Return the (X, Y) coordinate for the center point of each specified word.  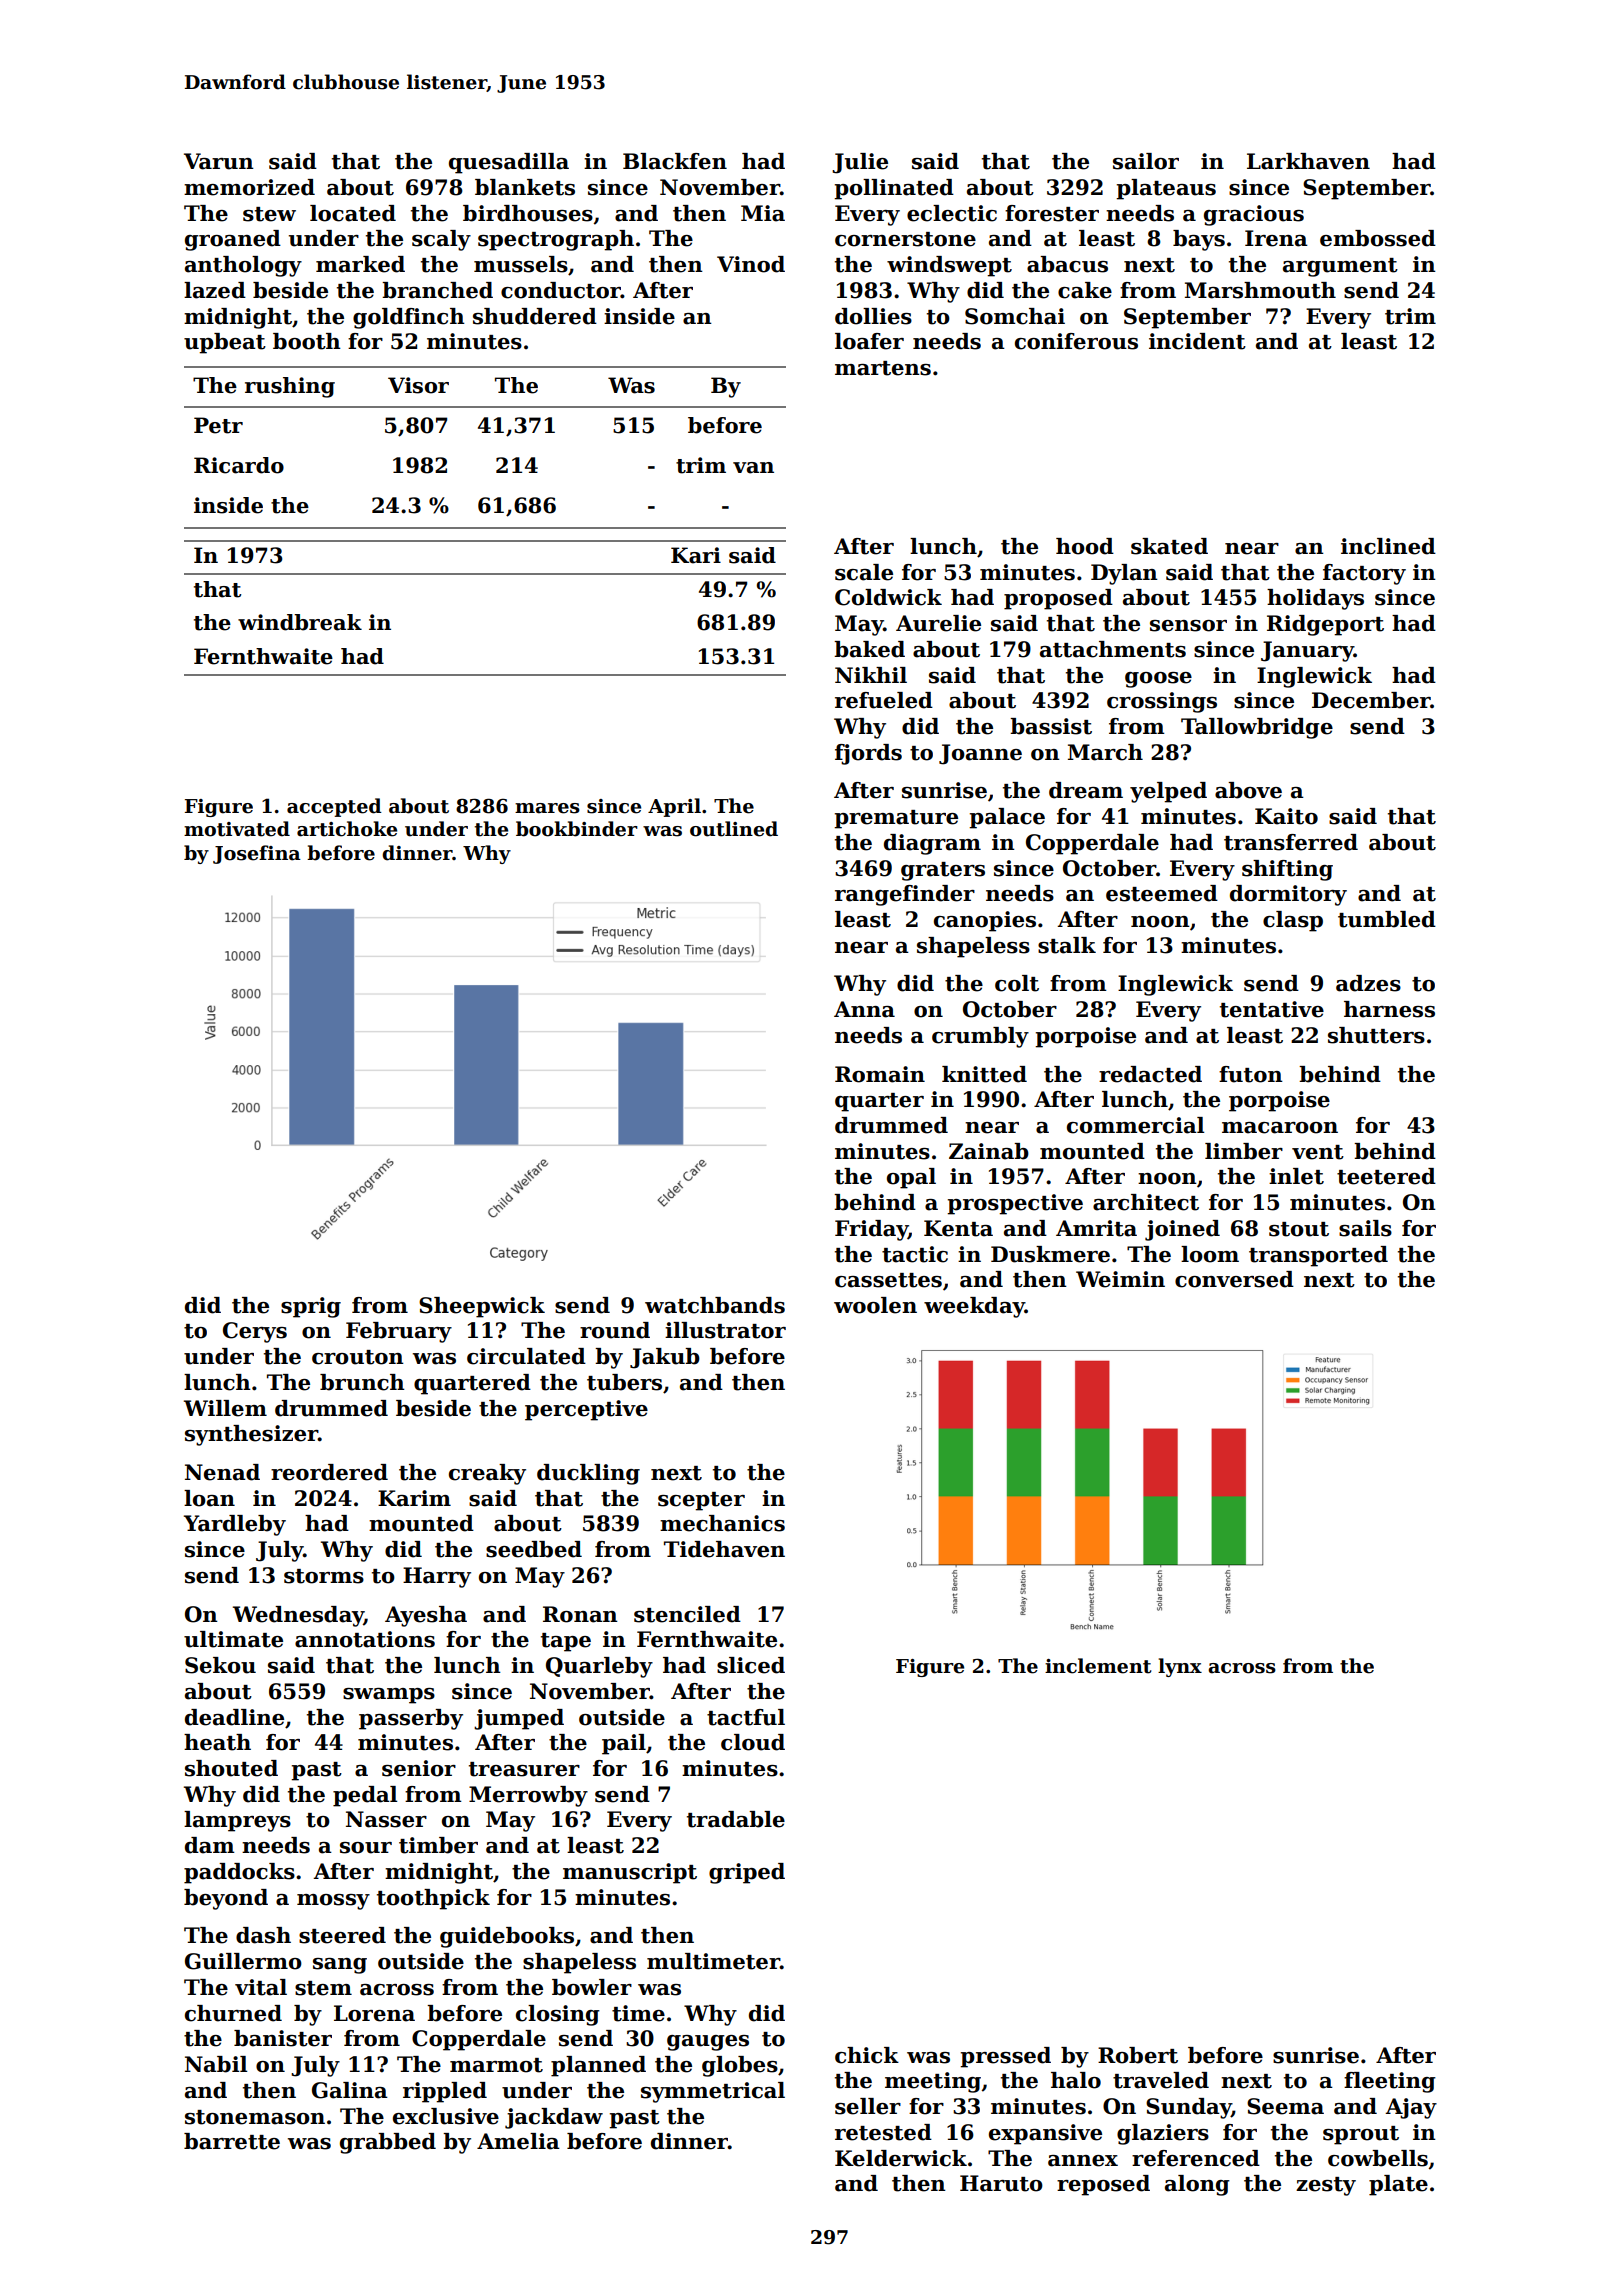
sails (1365, 1228)
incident (1197, 341)
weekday (974, 1307)
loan (209, 1498)
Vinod (751, 264)
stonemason (255, 2117)
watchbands (715, 1305)
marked (360, 264)
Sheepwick (482, 1307)
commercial (1135, 1125)
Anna (864, 1009)
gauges (708, 2043)
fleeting (1390, 2082)
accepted (334, 807)
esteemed (1162, 893)
